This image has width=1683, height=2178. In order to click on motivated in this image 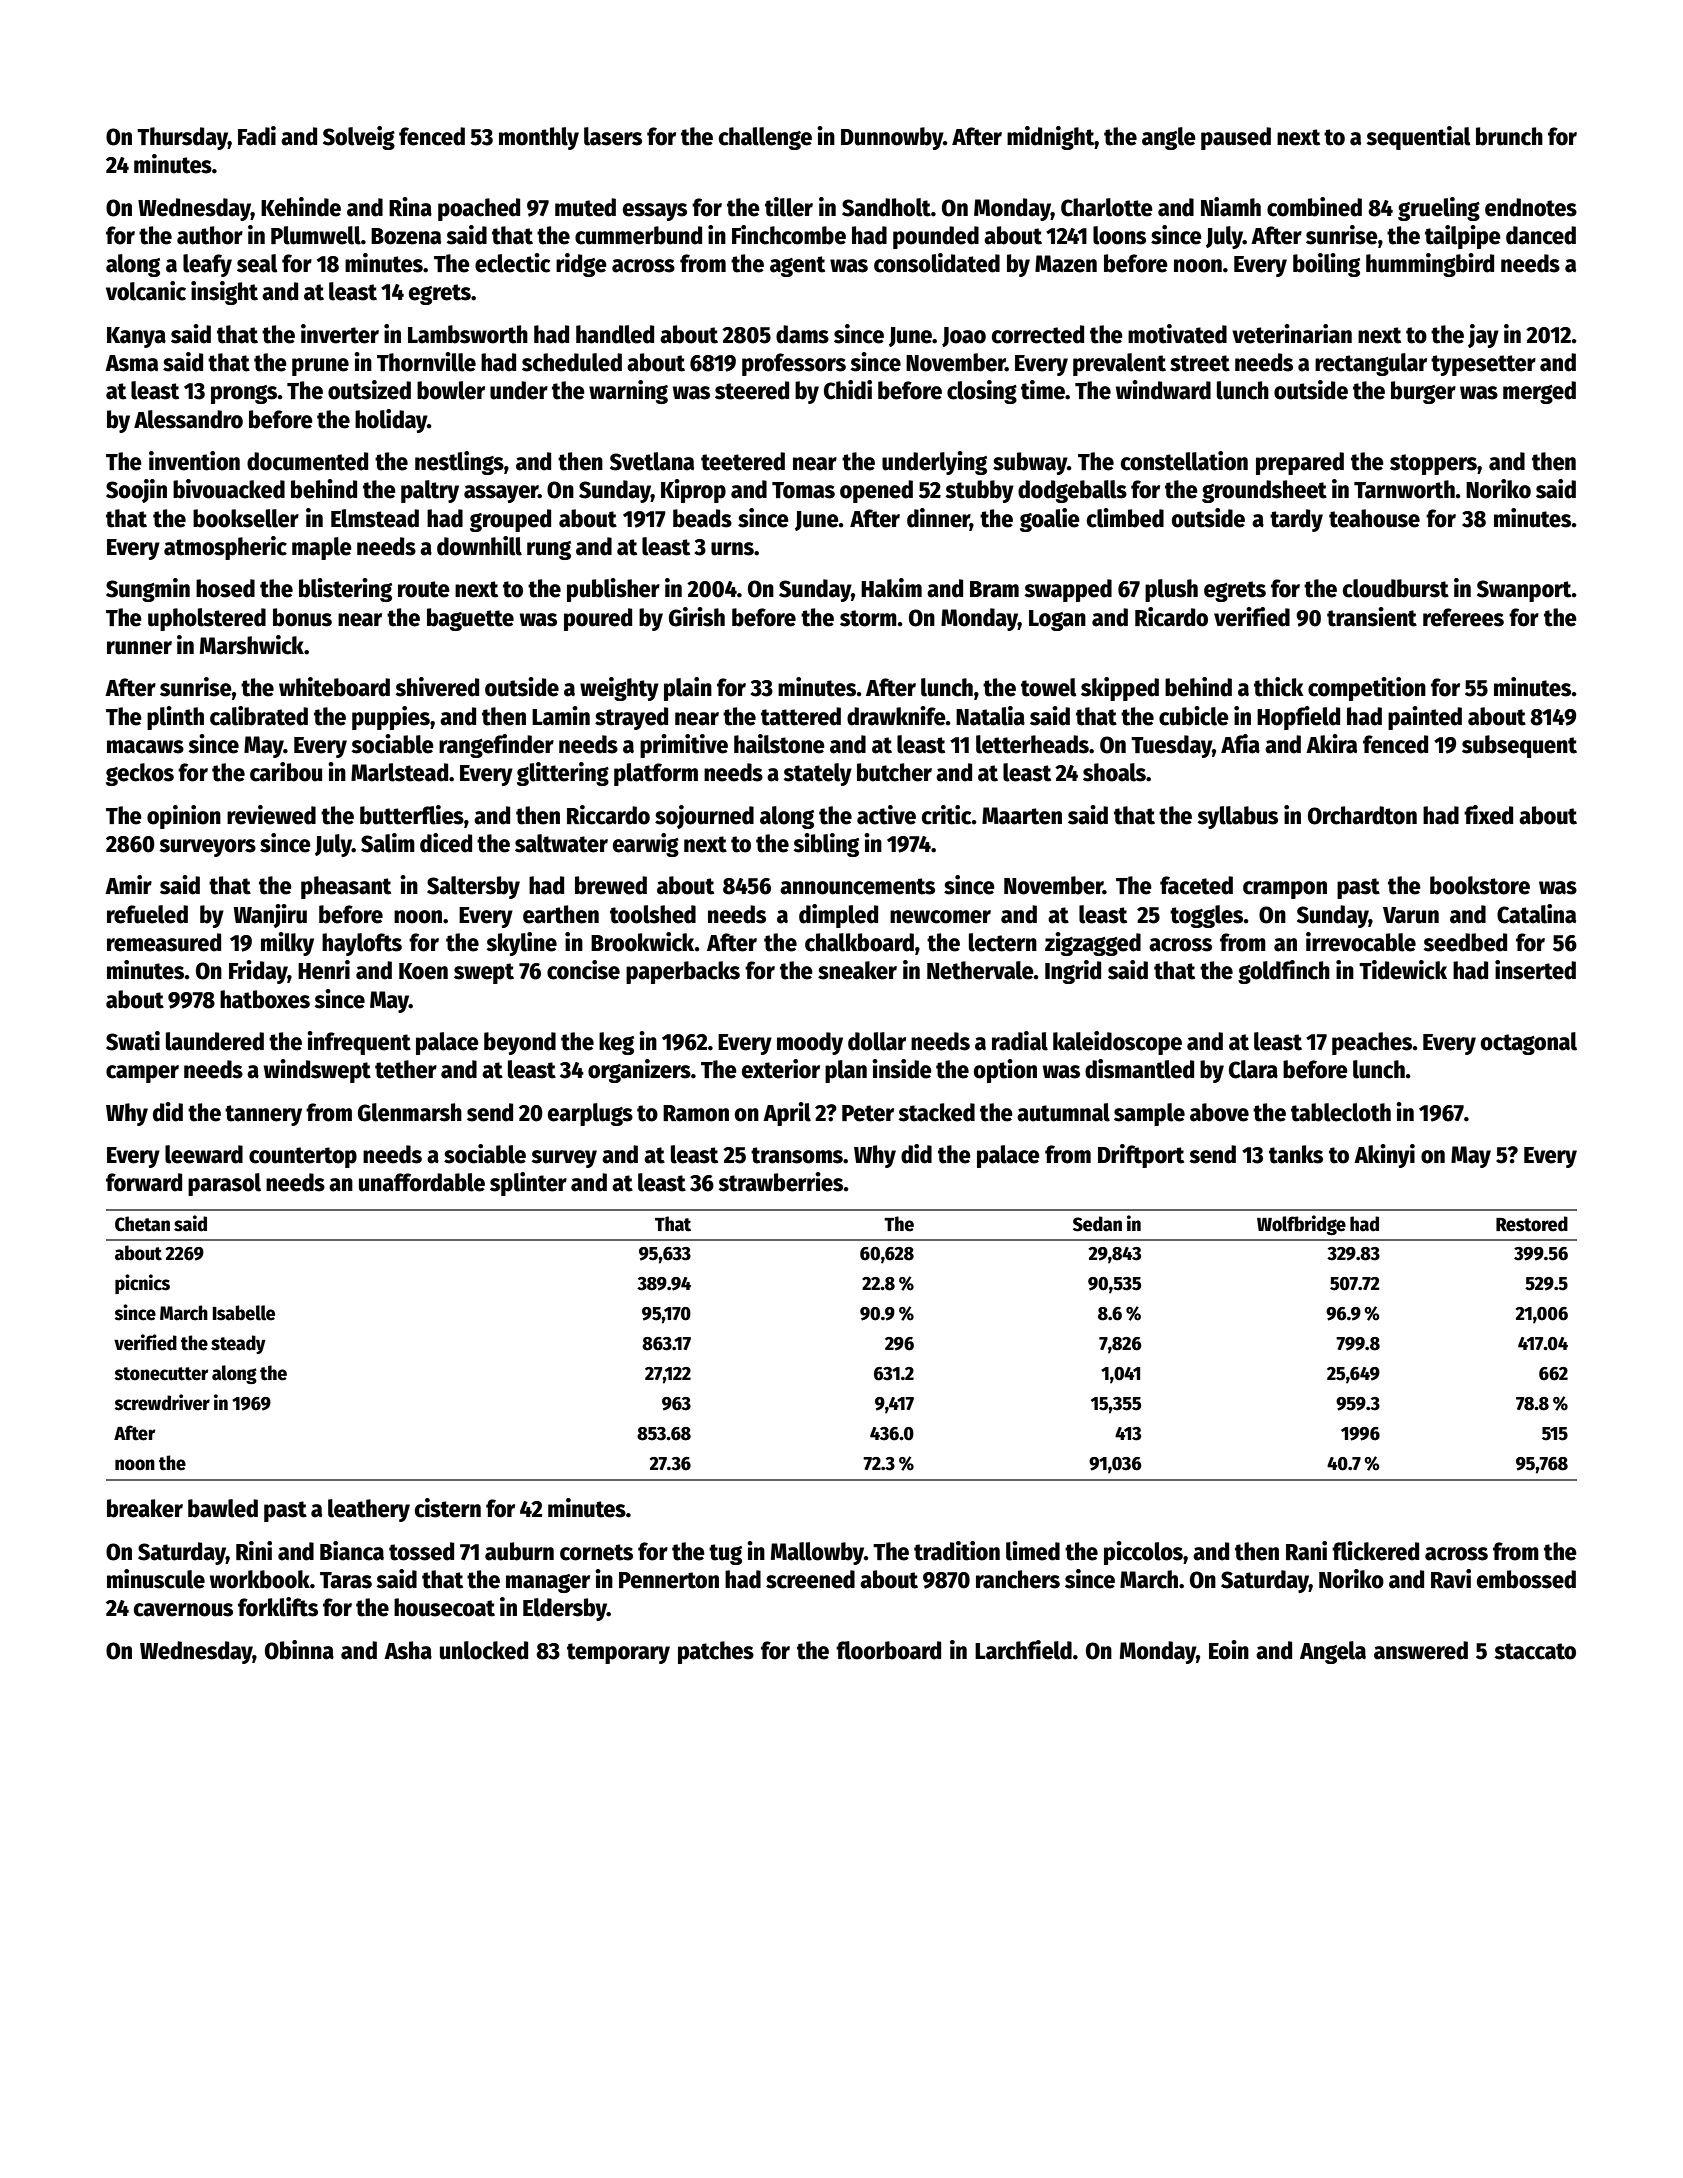, I will do `click(1177, 334)`.
